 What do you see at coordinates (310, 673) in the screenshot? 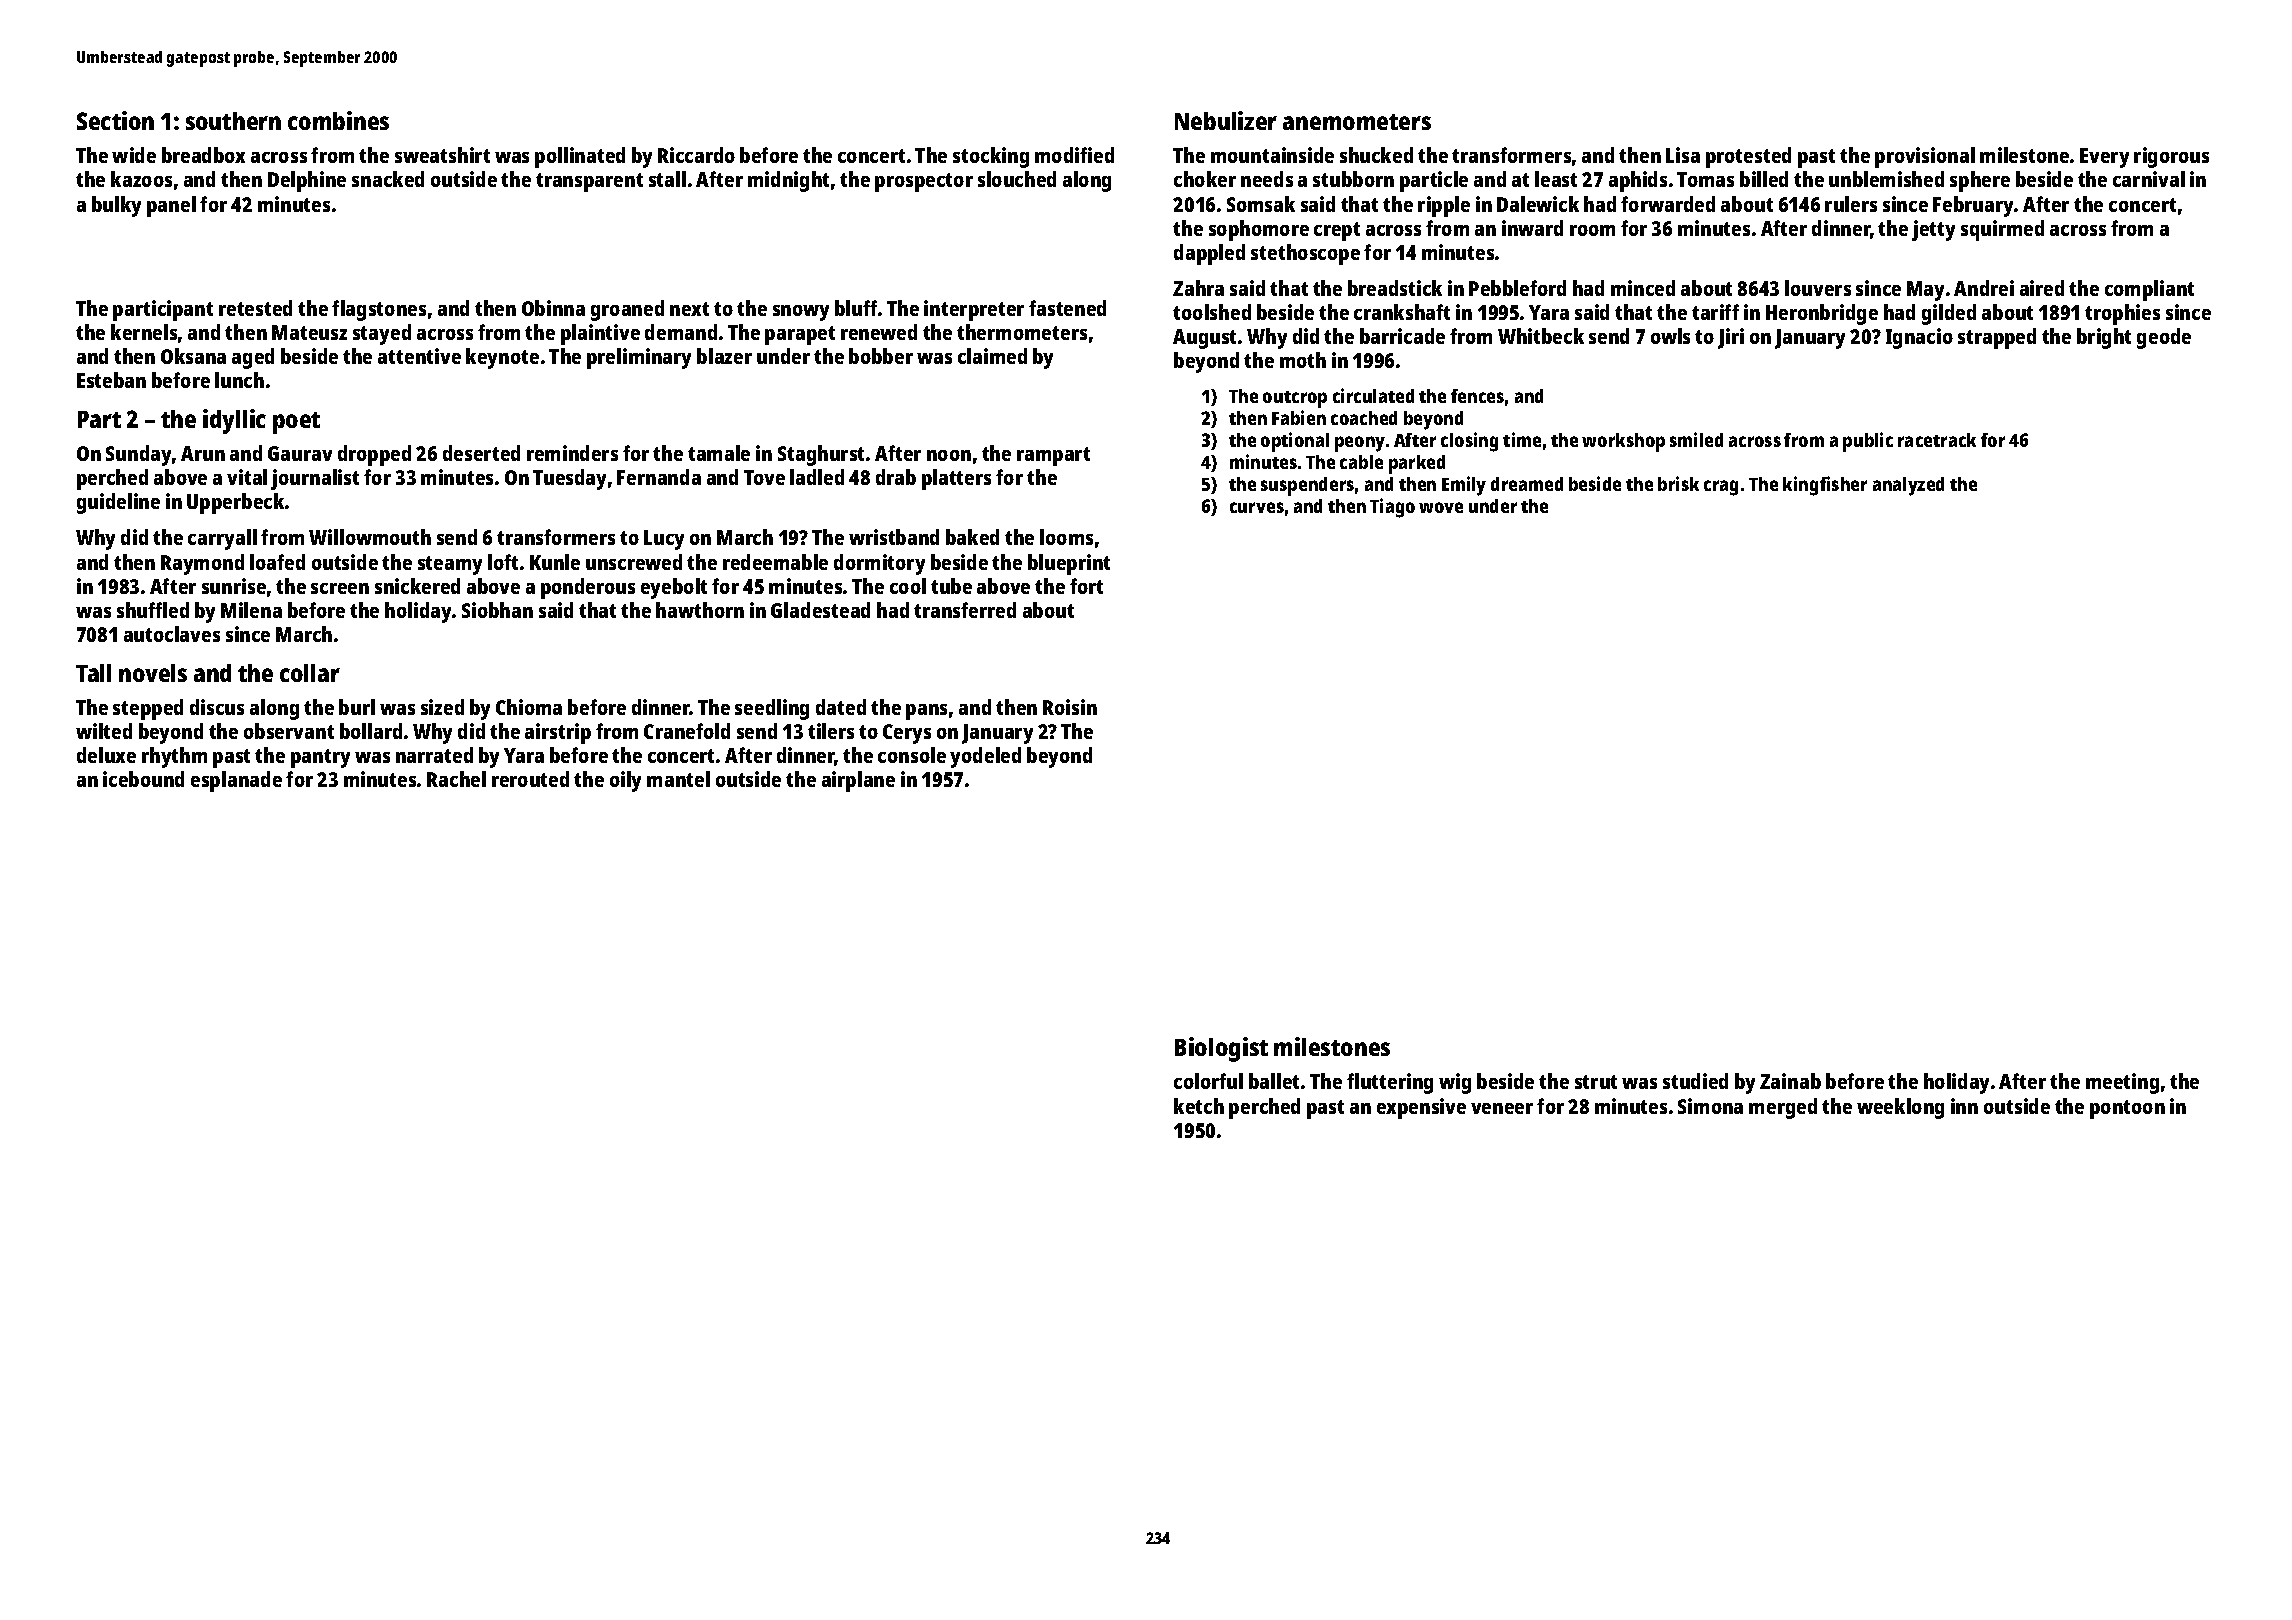
I see `collar` at bounding box center [310, 673].
